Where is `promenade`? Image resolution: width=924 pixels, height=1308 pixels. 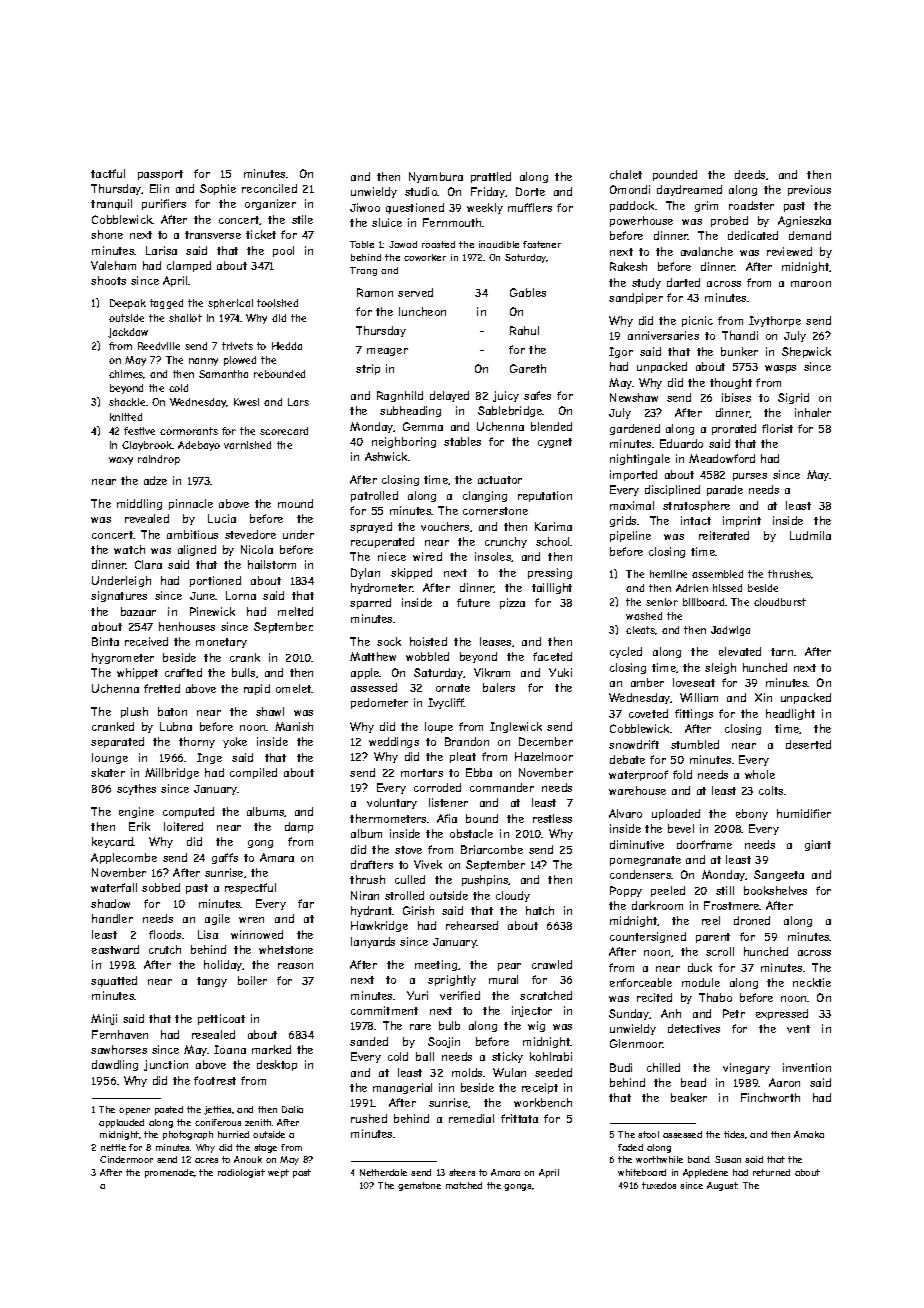
promenade is located at coordinates (169, 1173).
